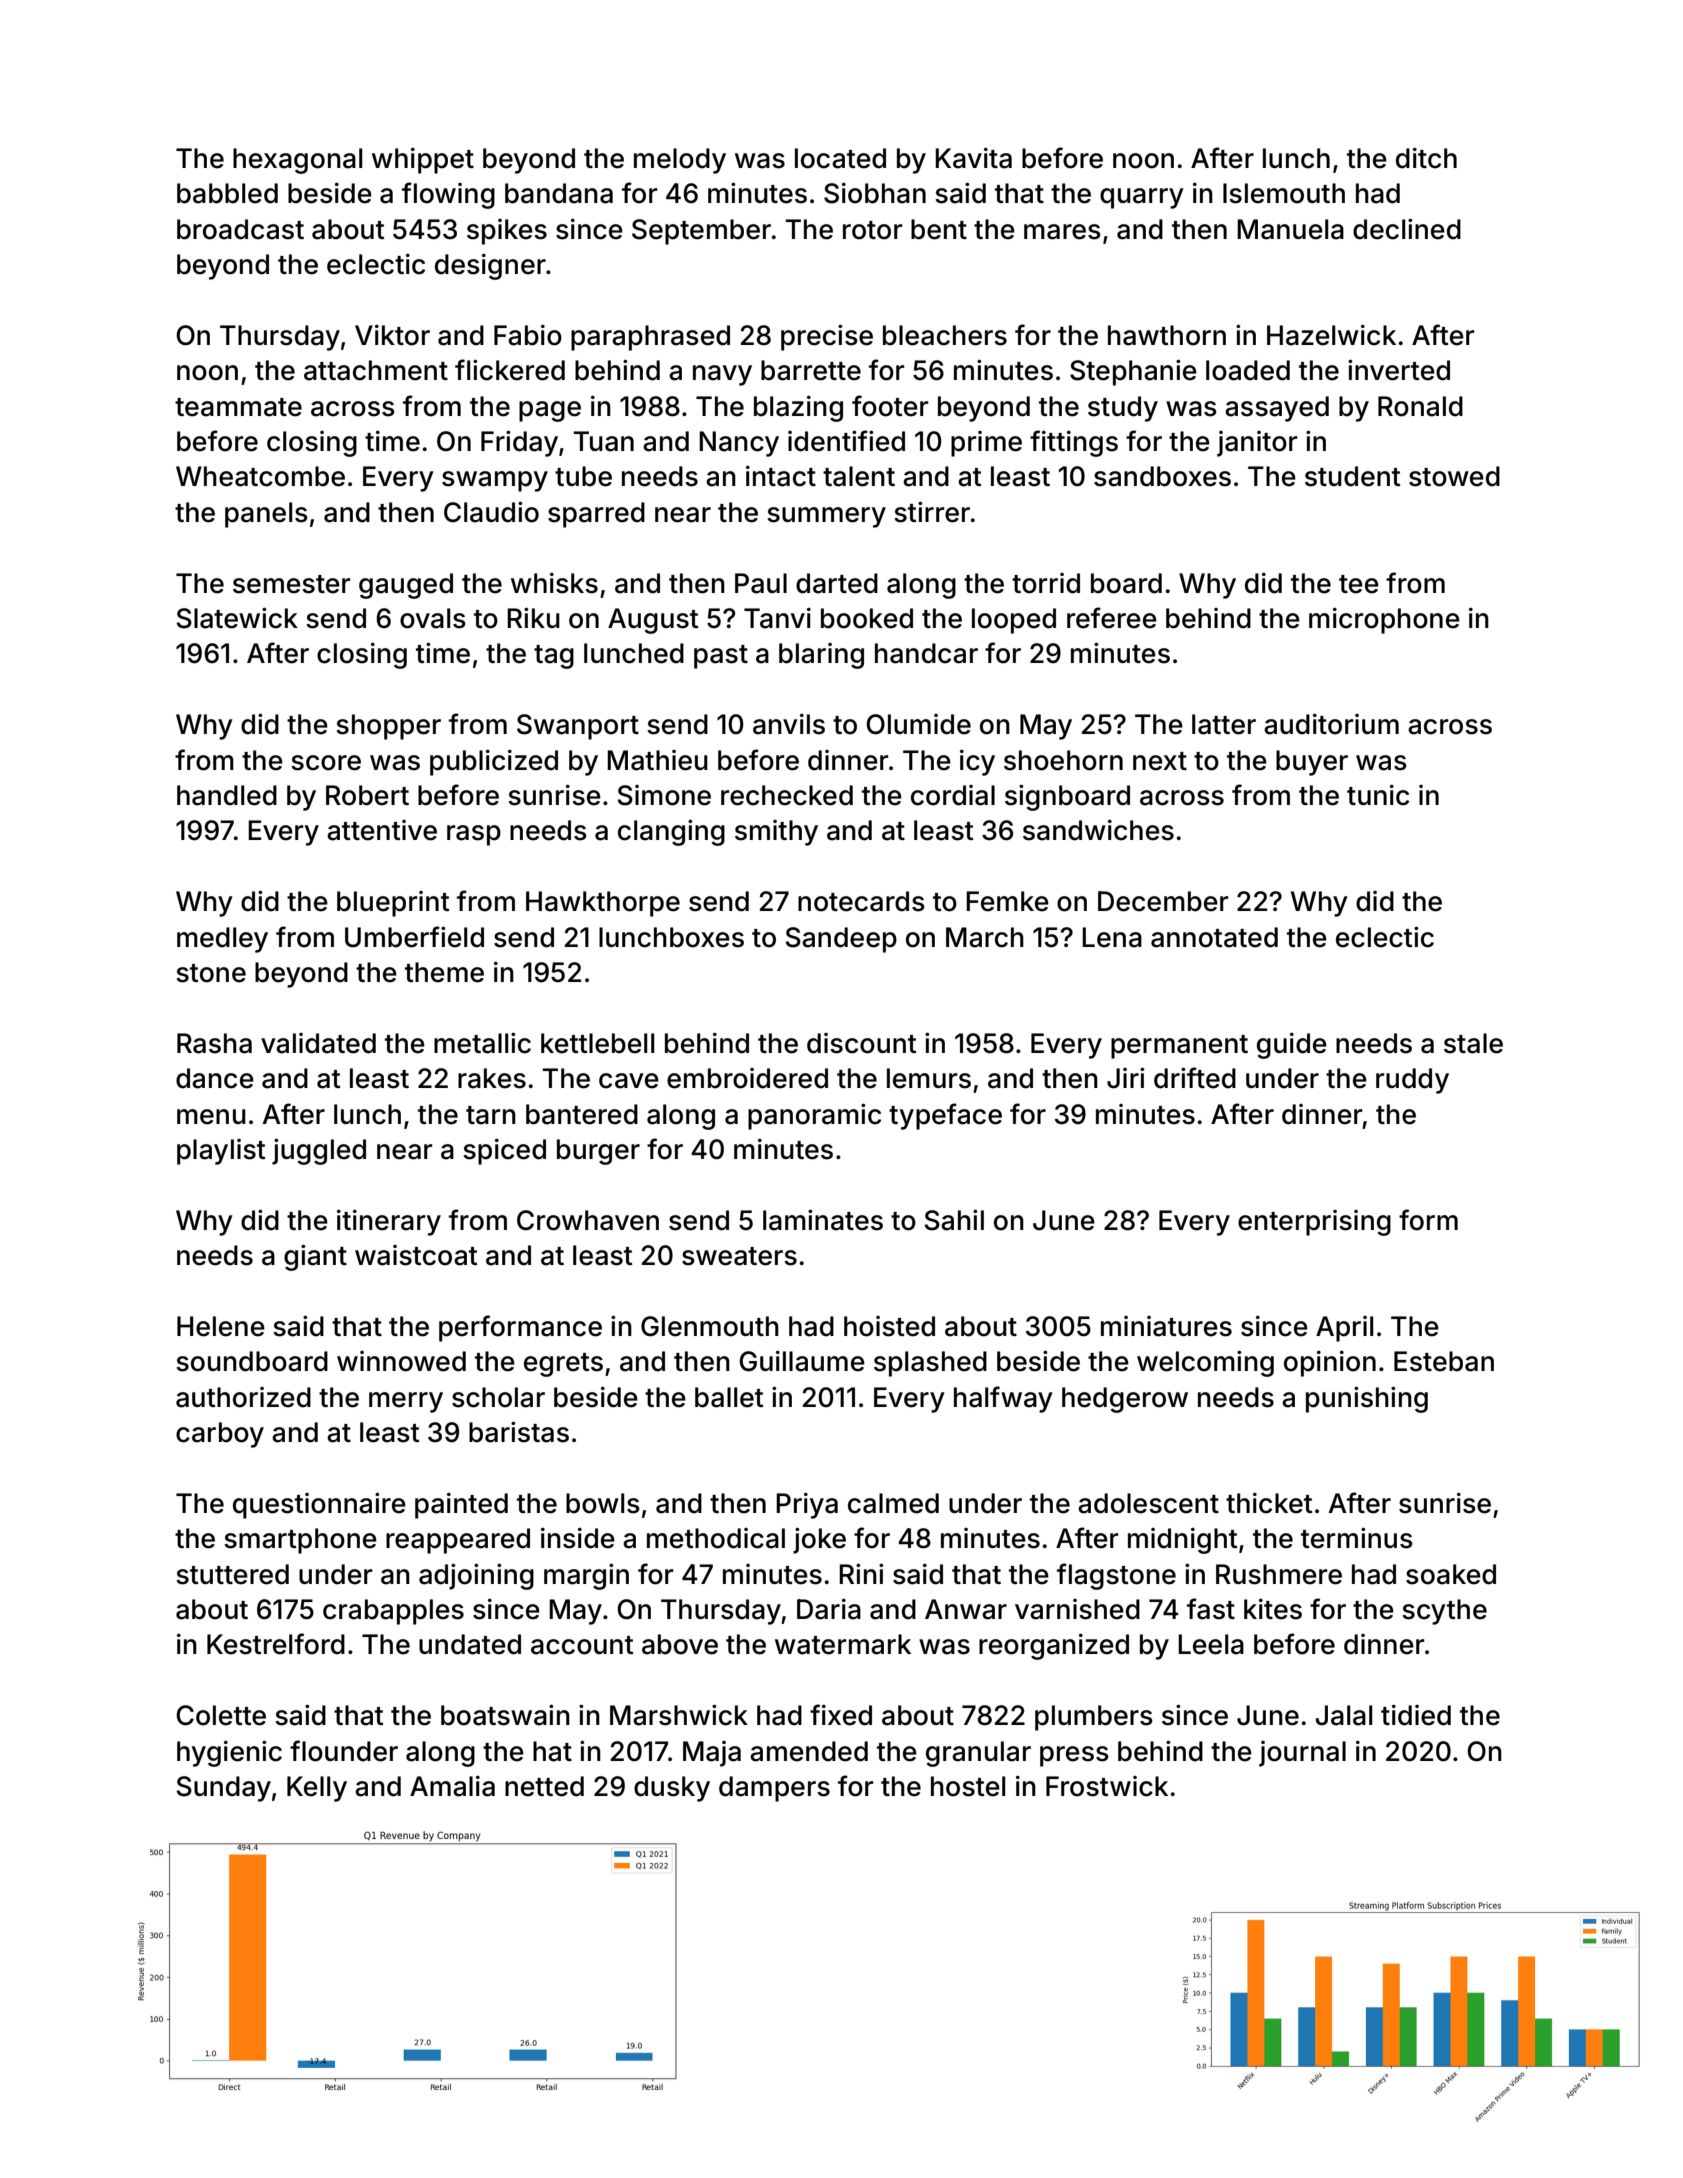 This image has height=2178, width=1683. I want to click on calmed, so click(893, 1503).
